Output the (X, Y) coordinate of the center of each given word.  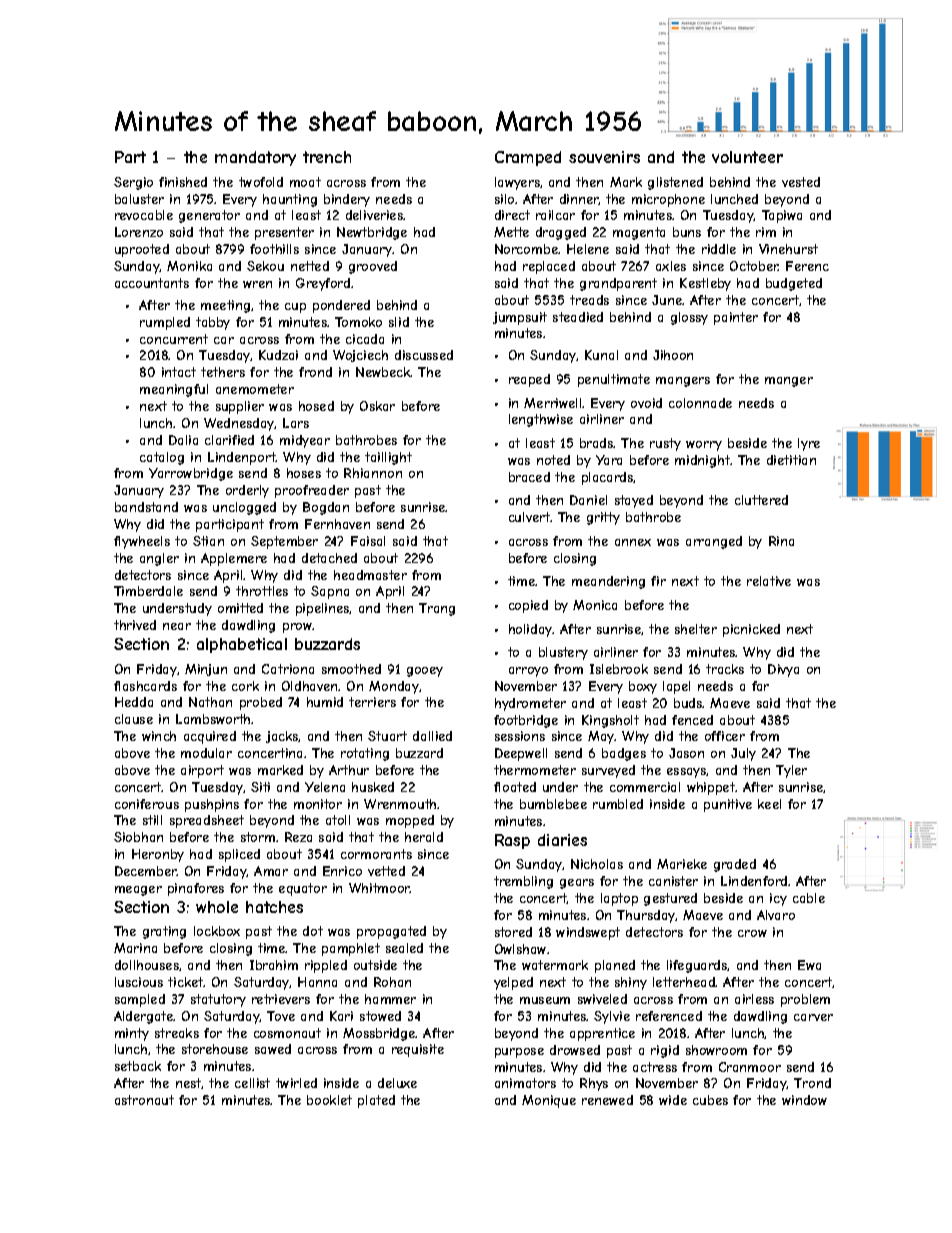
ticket (186, 982)
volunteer (747, 157)
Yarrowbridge (191, 474)
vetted (386, 871)
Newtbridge (372, 233)
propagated (391, 932)
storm (258, 837)
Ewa (809, 965)
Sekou (265, 266)
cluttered (761, 500)
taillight (388, 458)
